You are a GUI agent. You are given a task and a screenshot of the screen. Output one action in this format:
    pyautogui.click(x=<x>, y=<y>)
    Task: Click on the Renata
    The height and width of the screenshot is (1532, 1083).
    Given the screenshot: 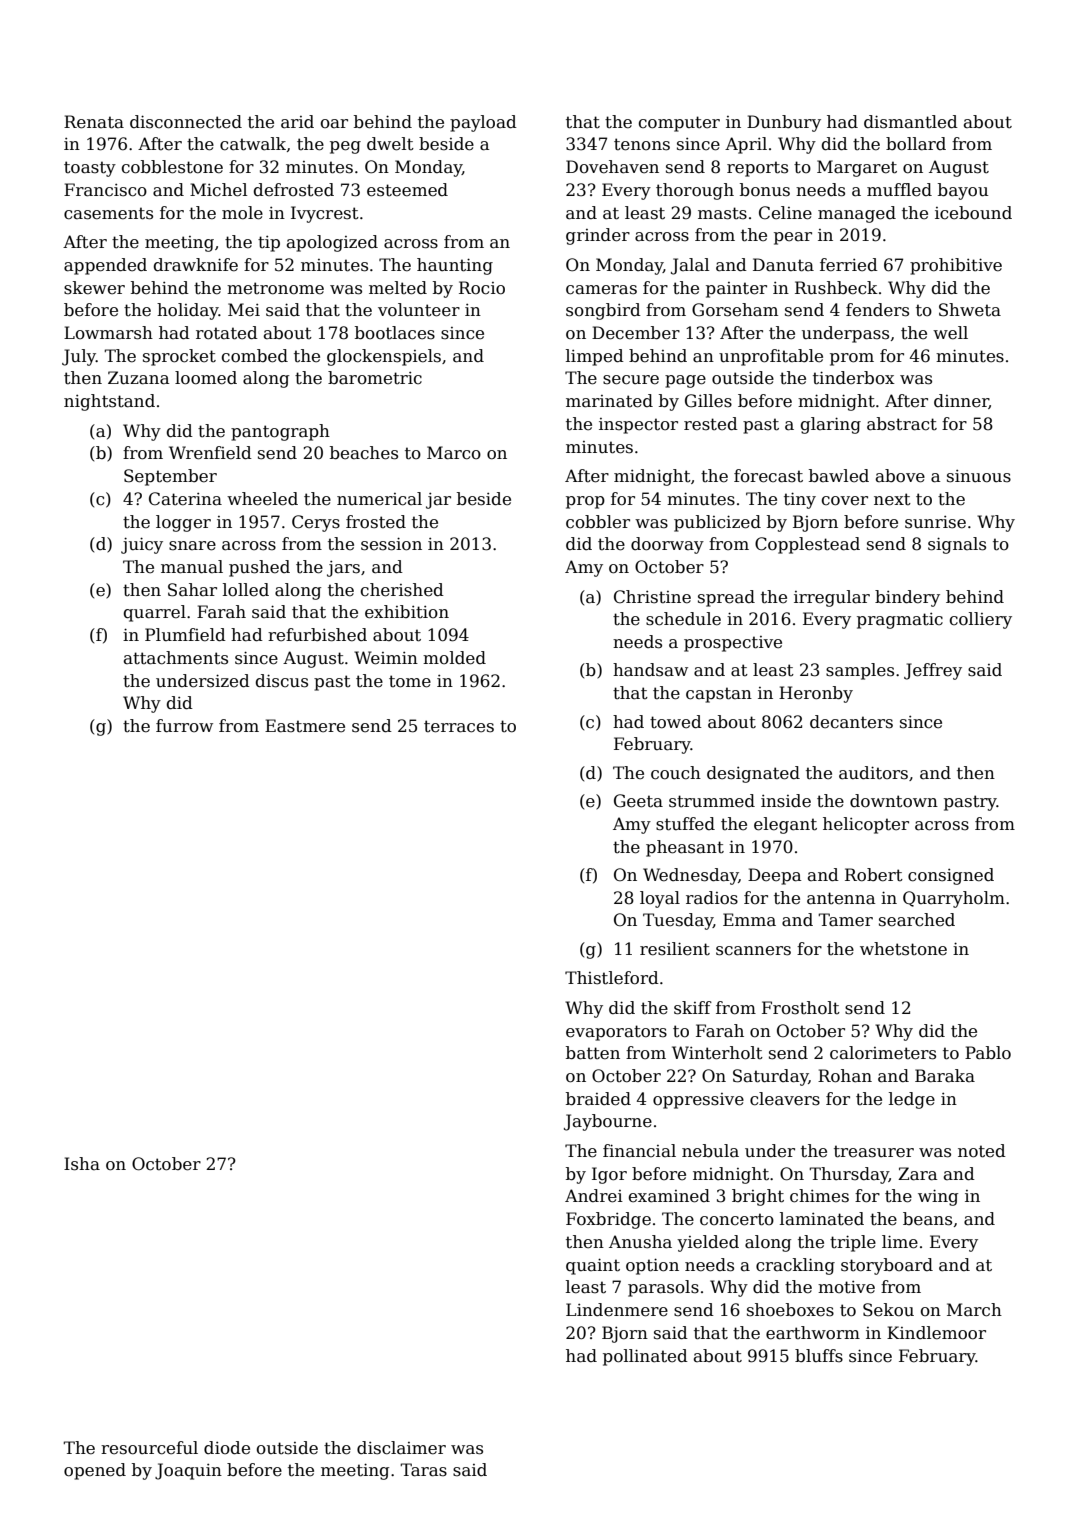 What is the action you would take?
    pyautogui.click(x=94, y=122)
